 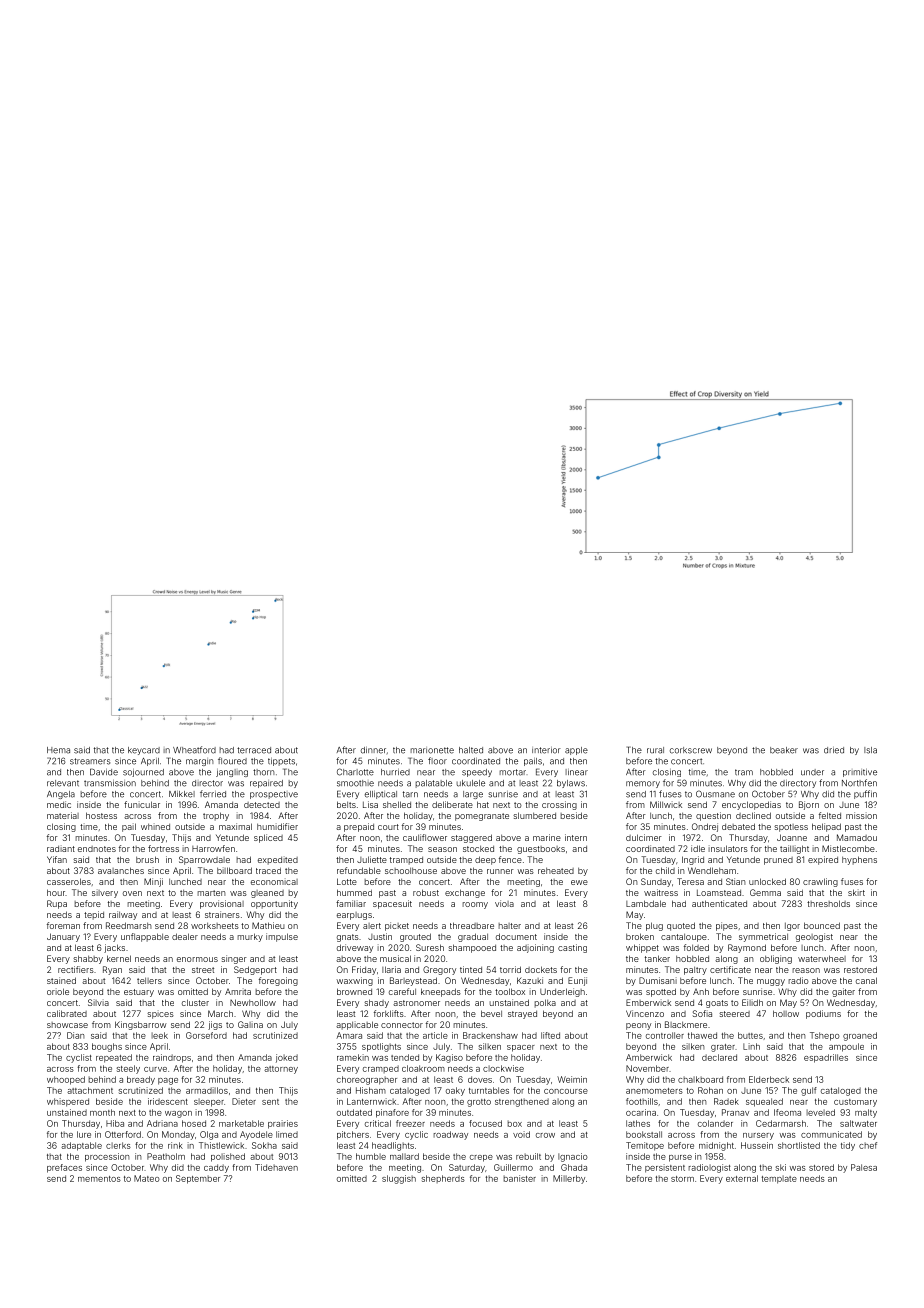 I want to click on Mateo, so click(x=147, y=1178).
